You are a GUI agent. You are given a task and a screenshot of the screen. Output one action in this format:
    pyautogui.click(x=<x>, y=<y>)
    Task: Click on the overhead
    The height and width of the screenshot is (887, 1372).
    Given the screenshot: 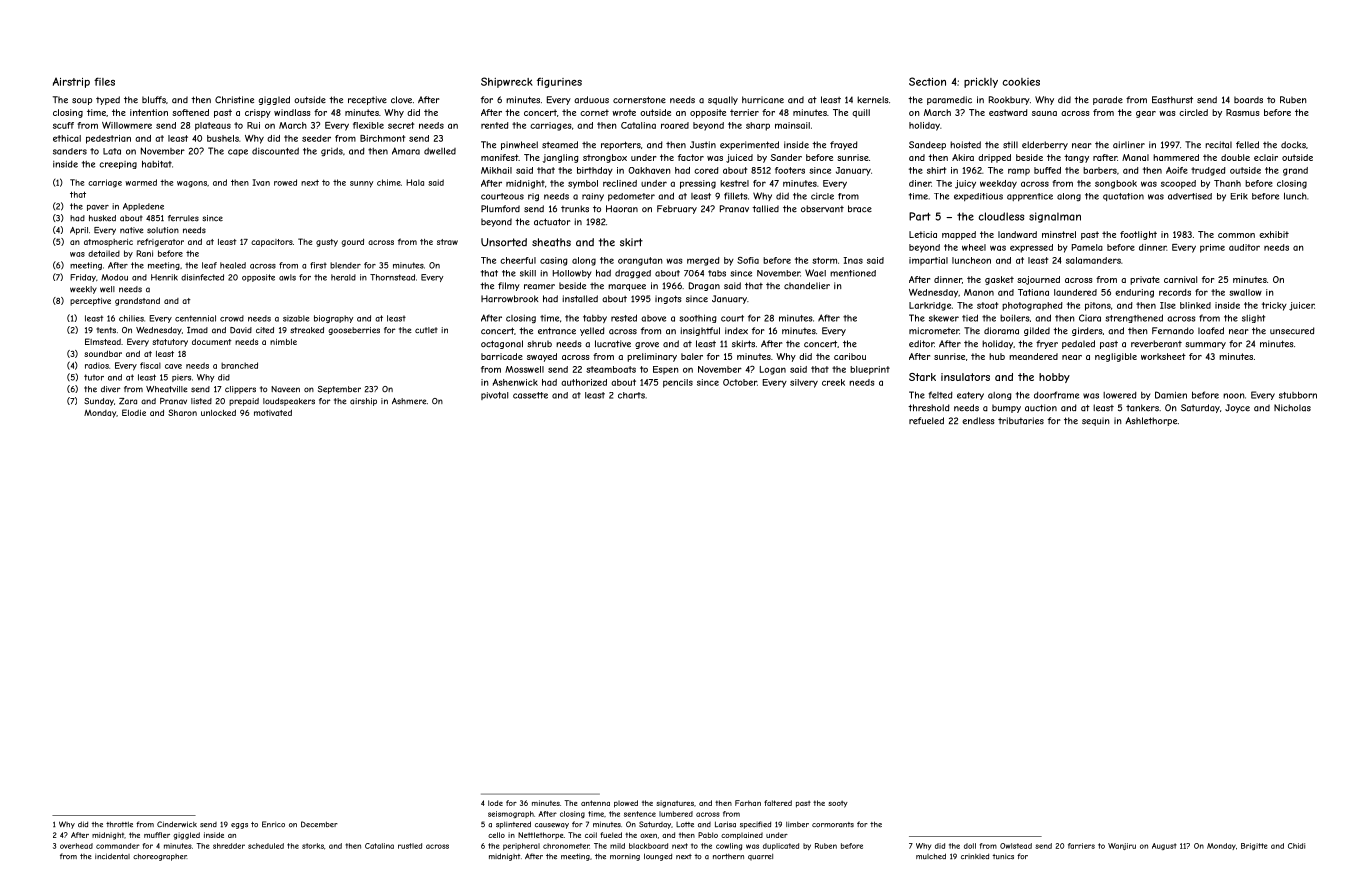 What is the action you would take?
    pyautogui.click(x=76, y=846)
